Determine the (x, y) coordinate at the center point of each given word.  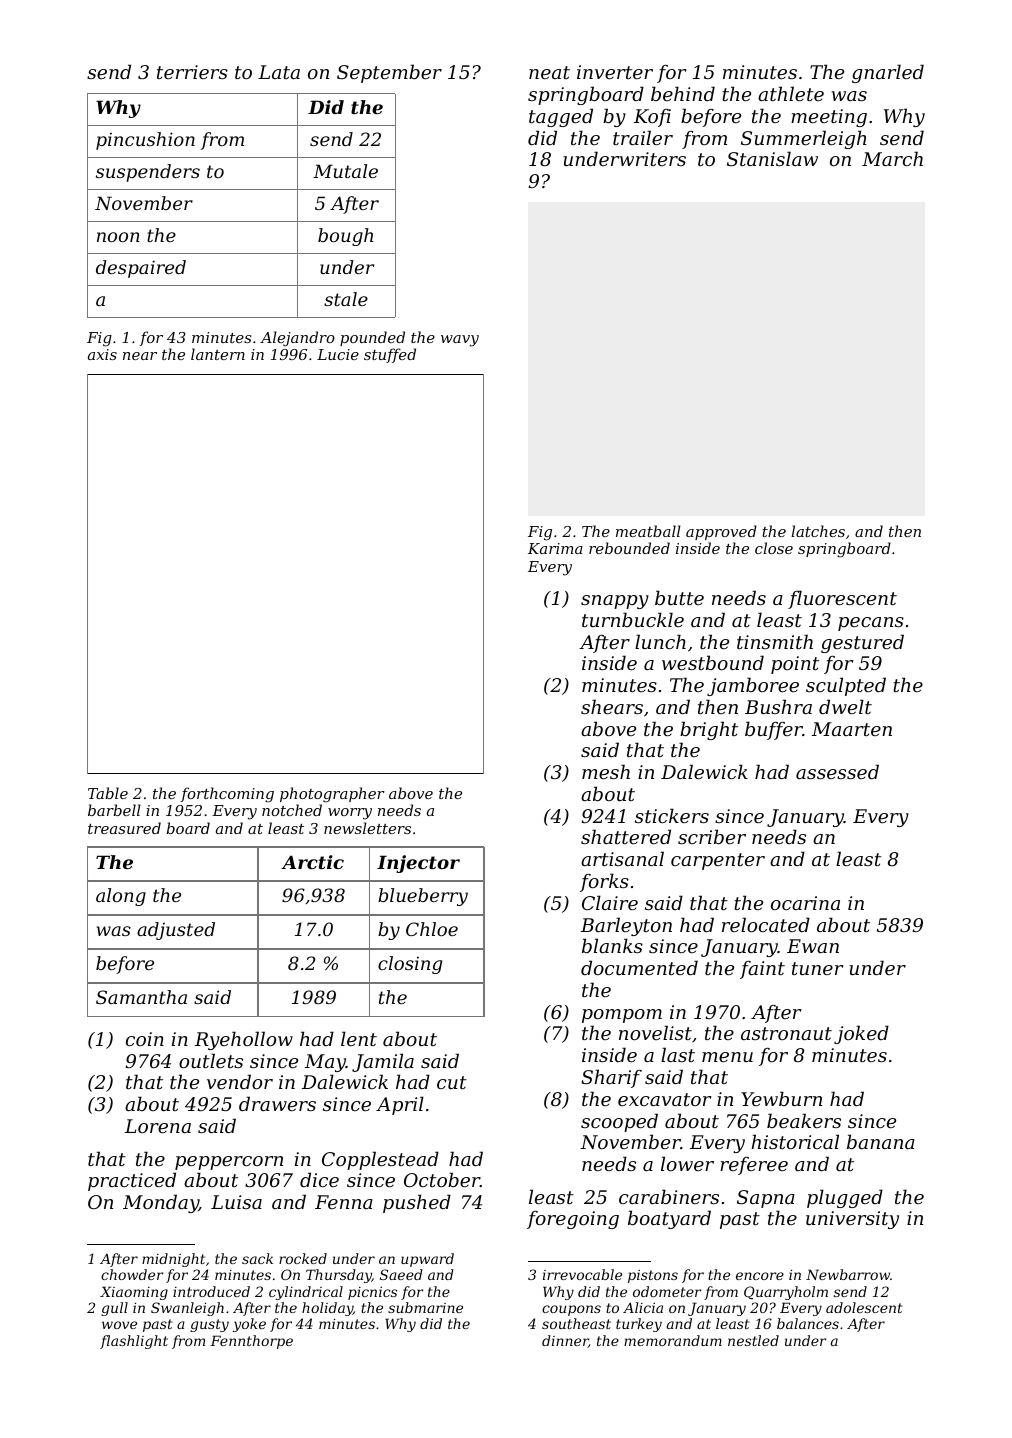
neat (549, 72)
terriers (192, 72)
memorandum (673, 1340)
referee (754, 1166)
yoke (249, 1325)
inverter (615, 72)
